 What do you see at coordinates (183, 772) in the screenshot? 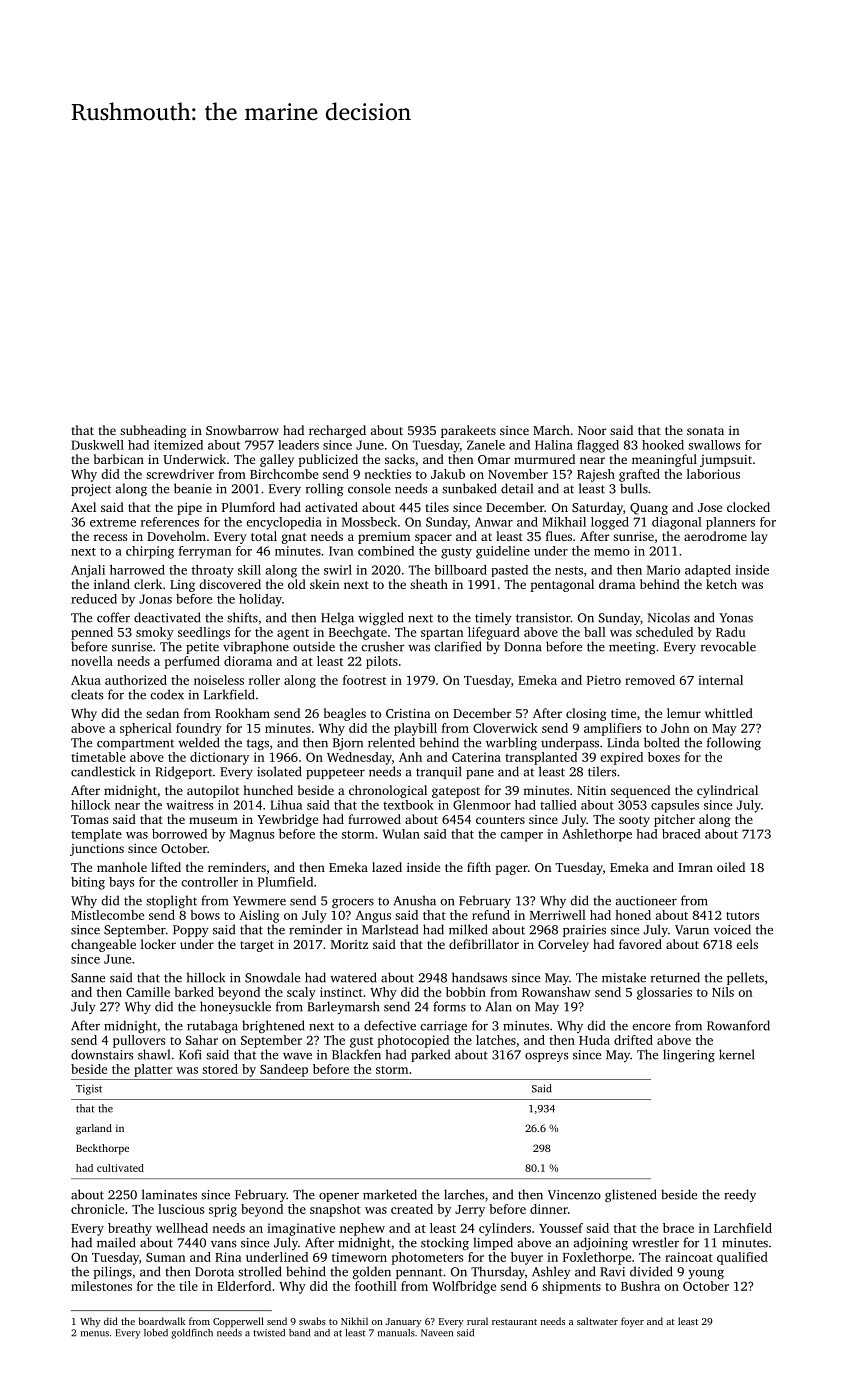
I see `Ridgeport` at bounding box center [183, 772].
